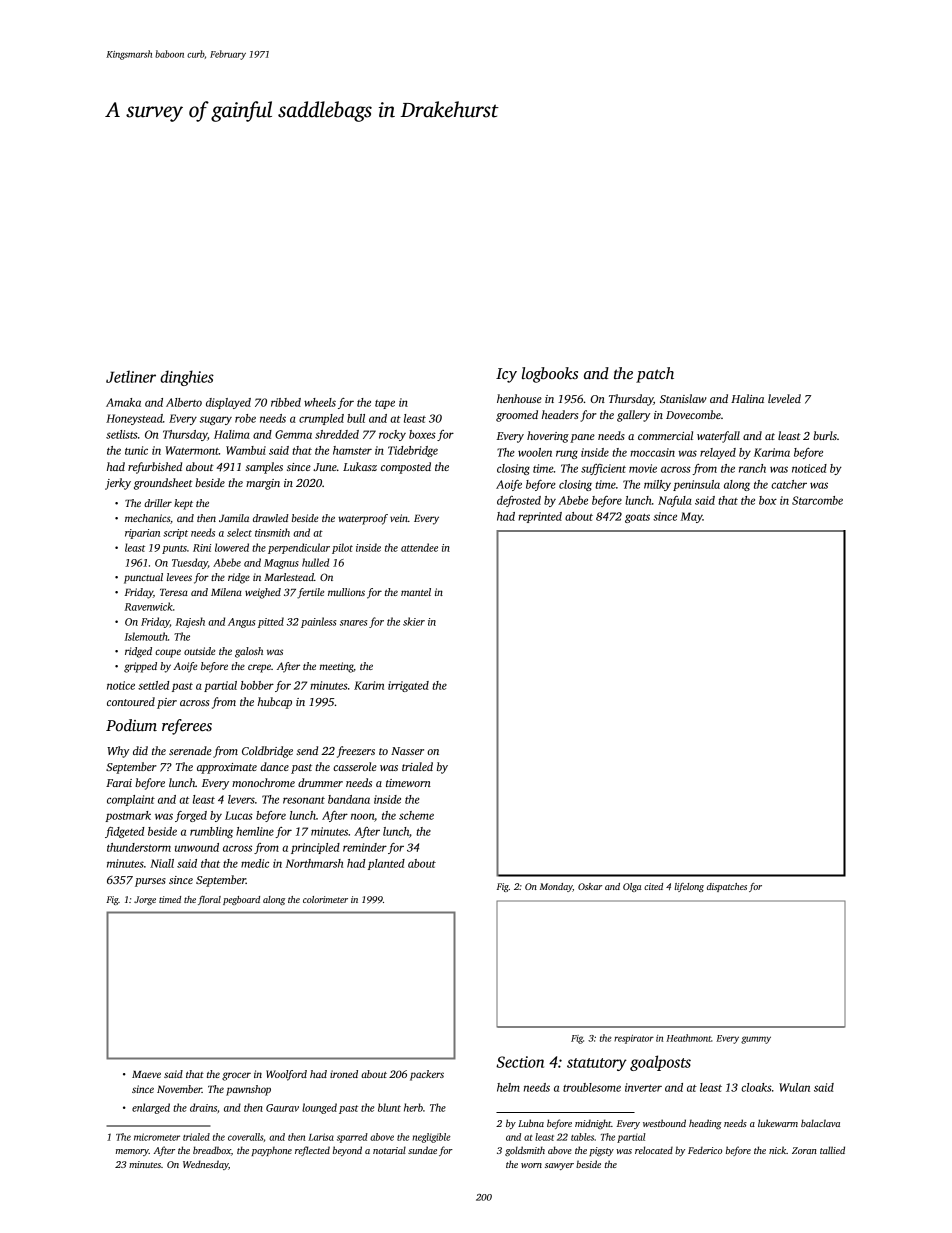  I want to click on leveled, so click(784, 398).
